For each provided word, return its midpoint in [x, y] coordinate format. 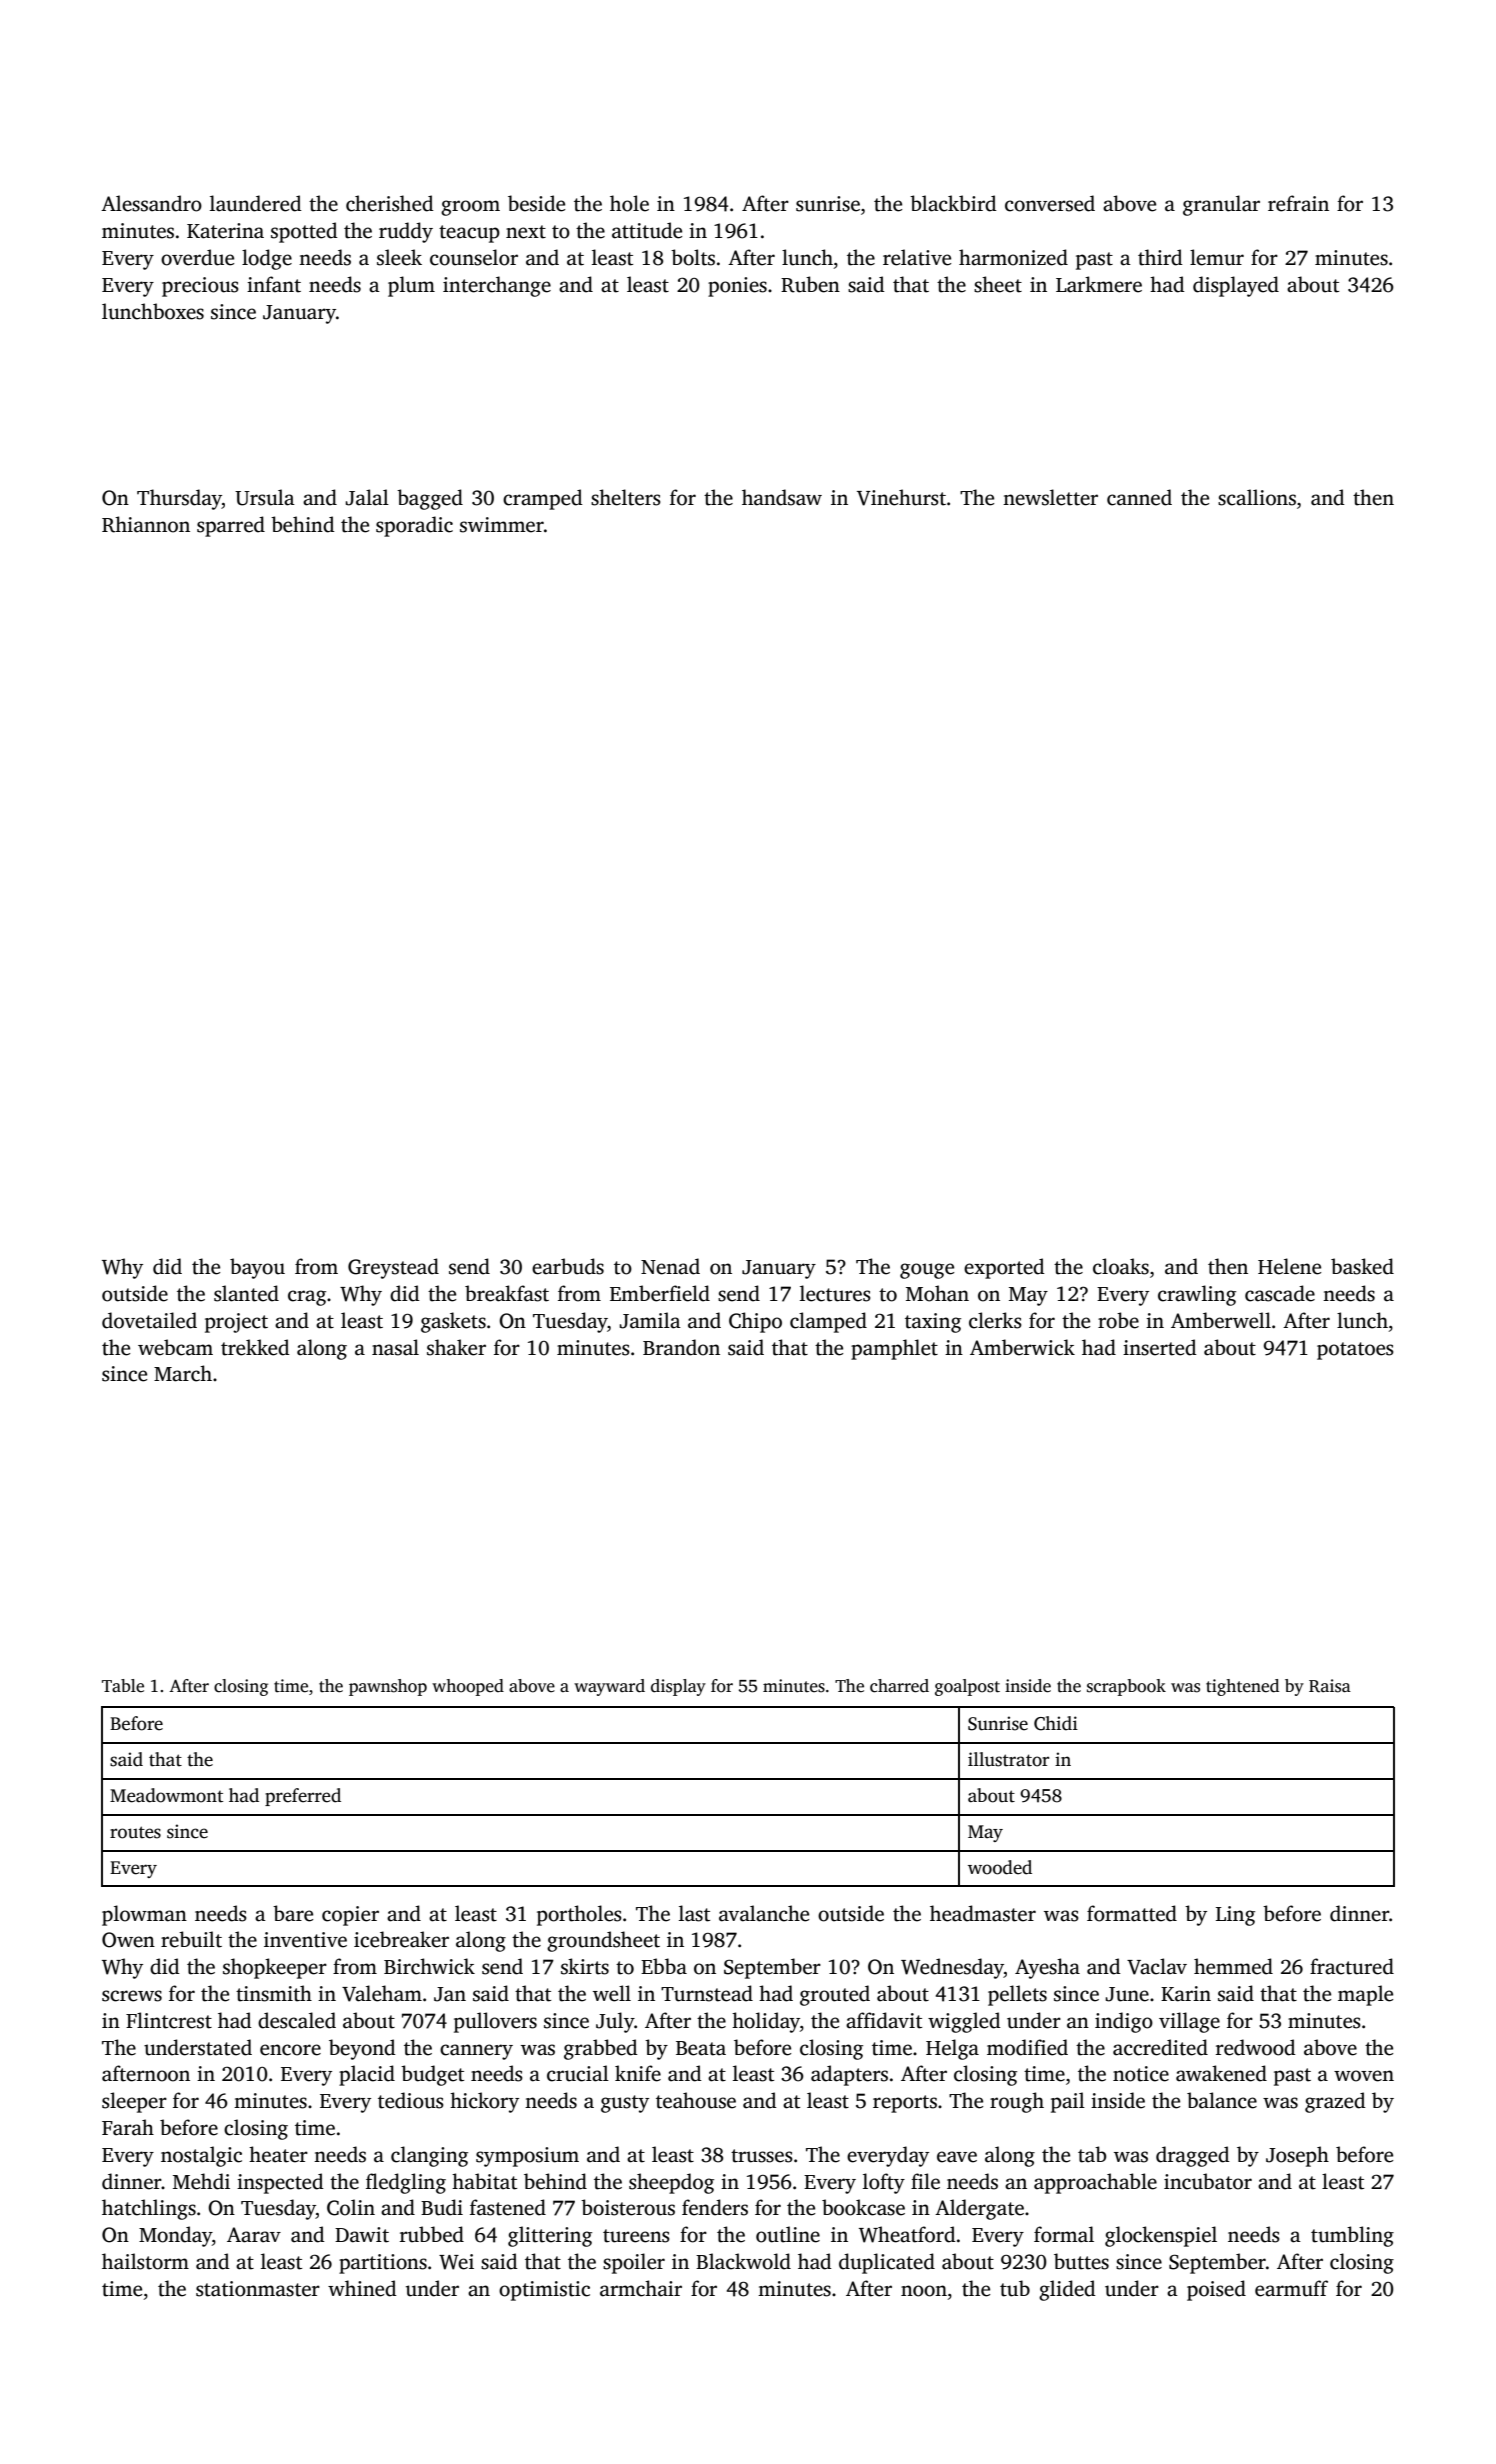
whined [362, 2288]
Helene [1289, 1266]
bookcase [863, 2207]
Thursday [179, 499]
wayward [609, 1687]
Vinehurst [901, 497]
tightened [1242, 1687]
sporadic [414, 526]
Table [123, 1686]
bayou [257, 1268]
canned [1139, 497]
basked [1362, 1266]
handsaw [782, 497]
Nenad [670, 1266]
